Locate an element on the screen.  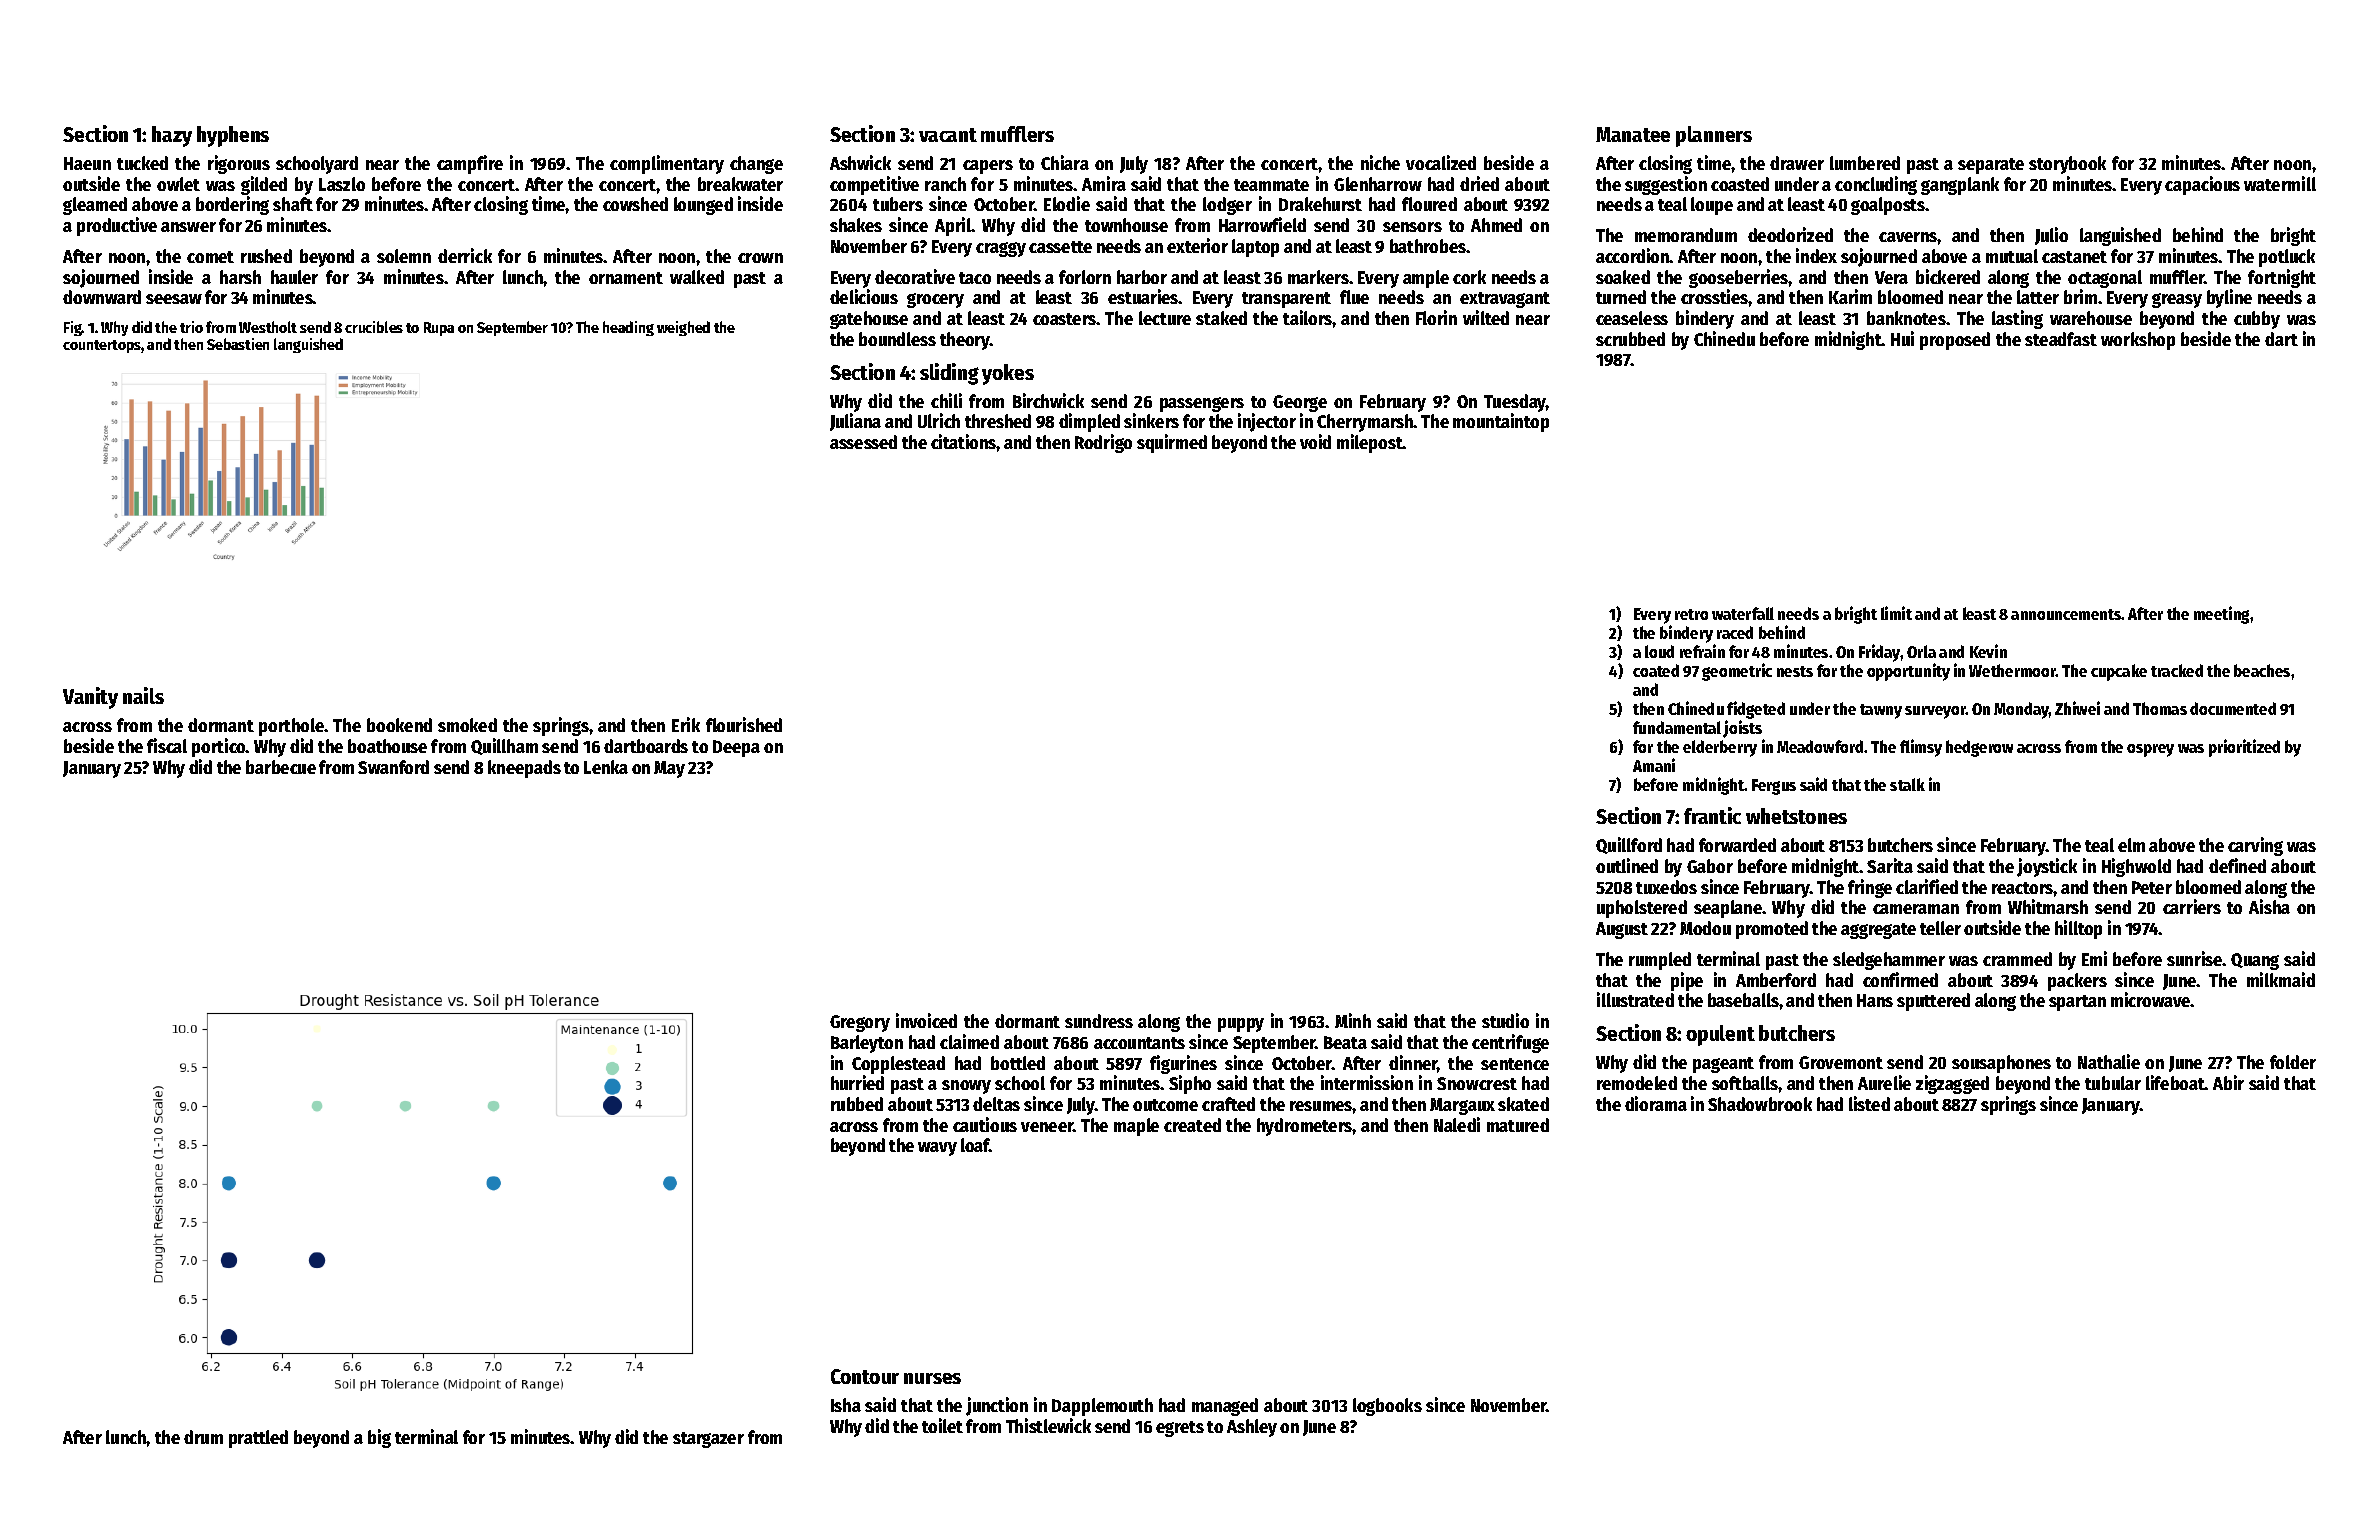
smoked is located at coordinates (467, 725).
